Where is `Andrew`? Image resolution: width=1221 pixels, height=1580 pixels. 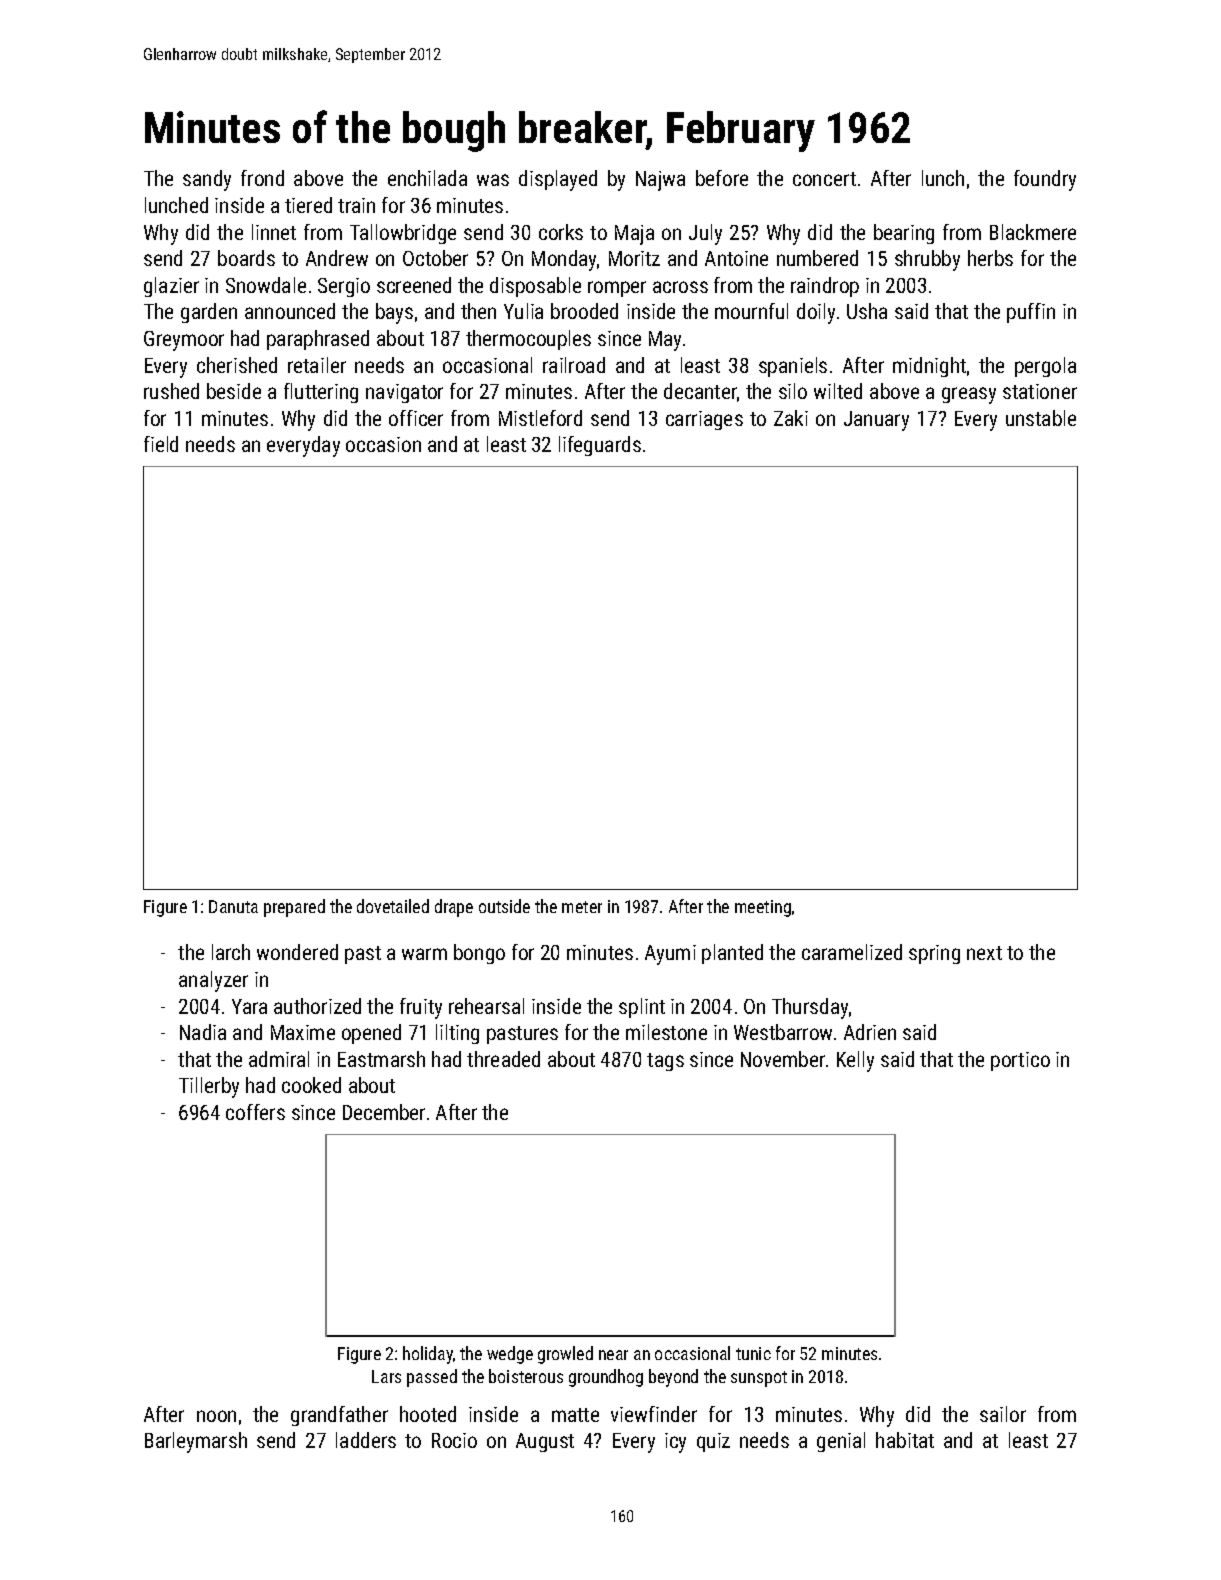 Andrew is located at coordinates (337, 258).
